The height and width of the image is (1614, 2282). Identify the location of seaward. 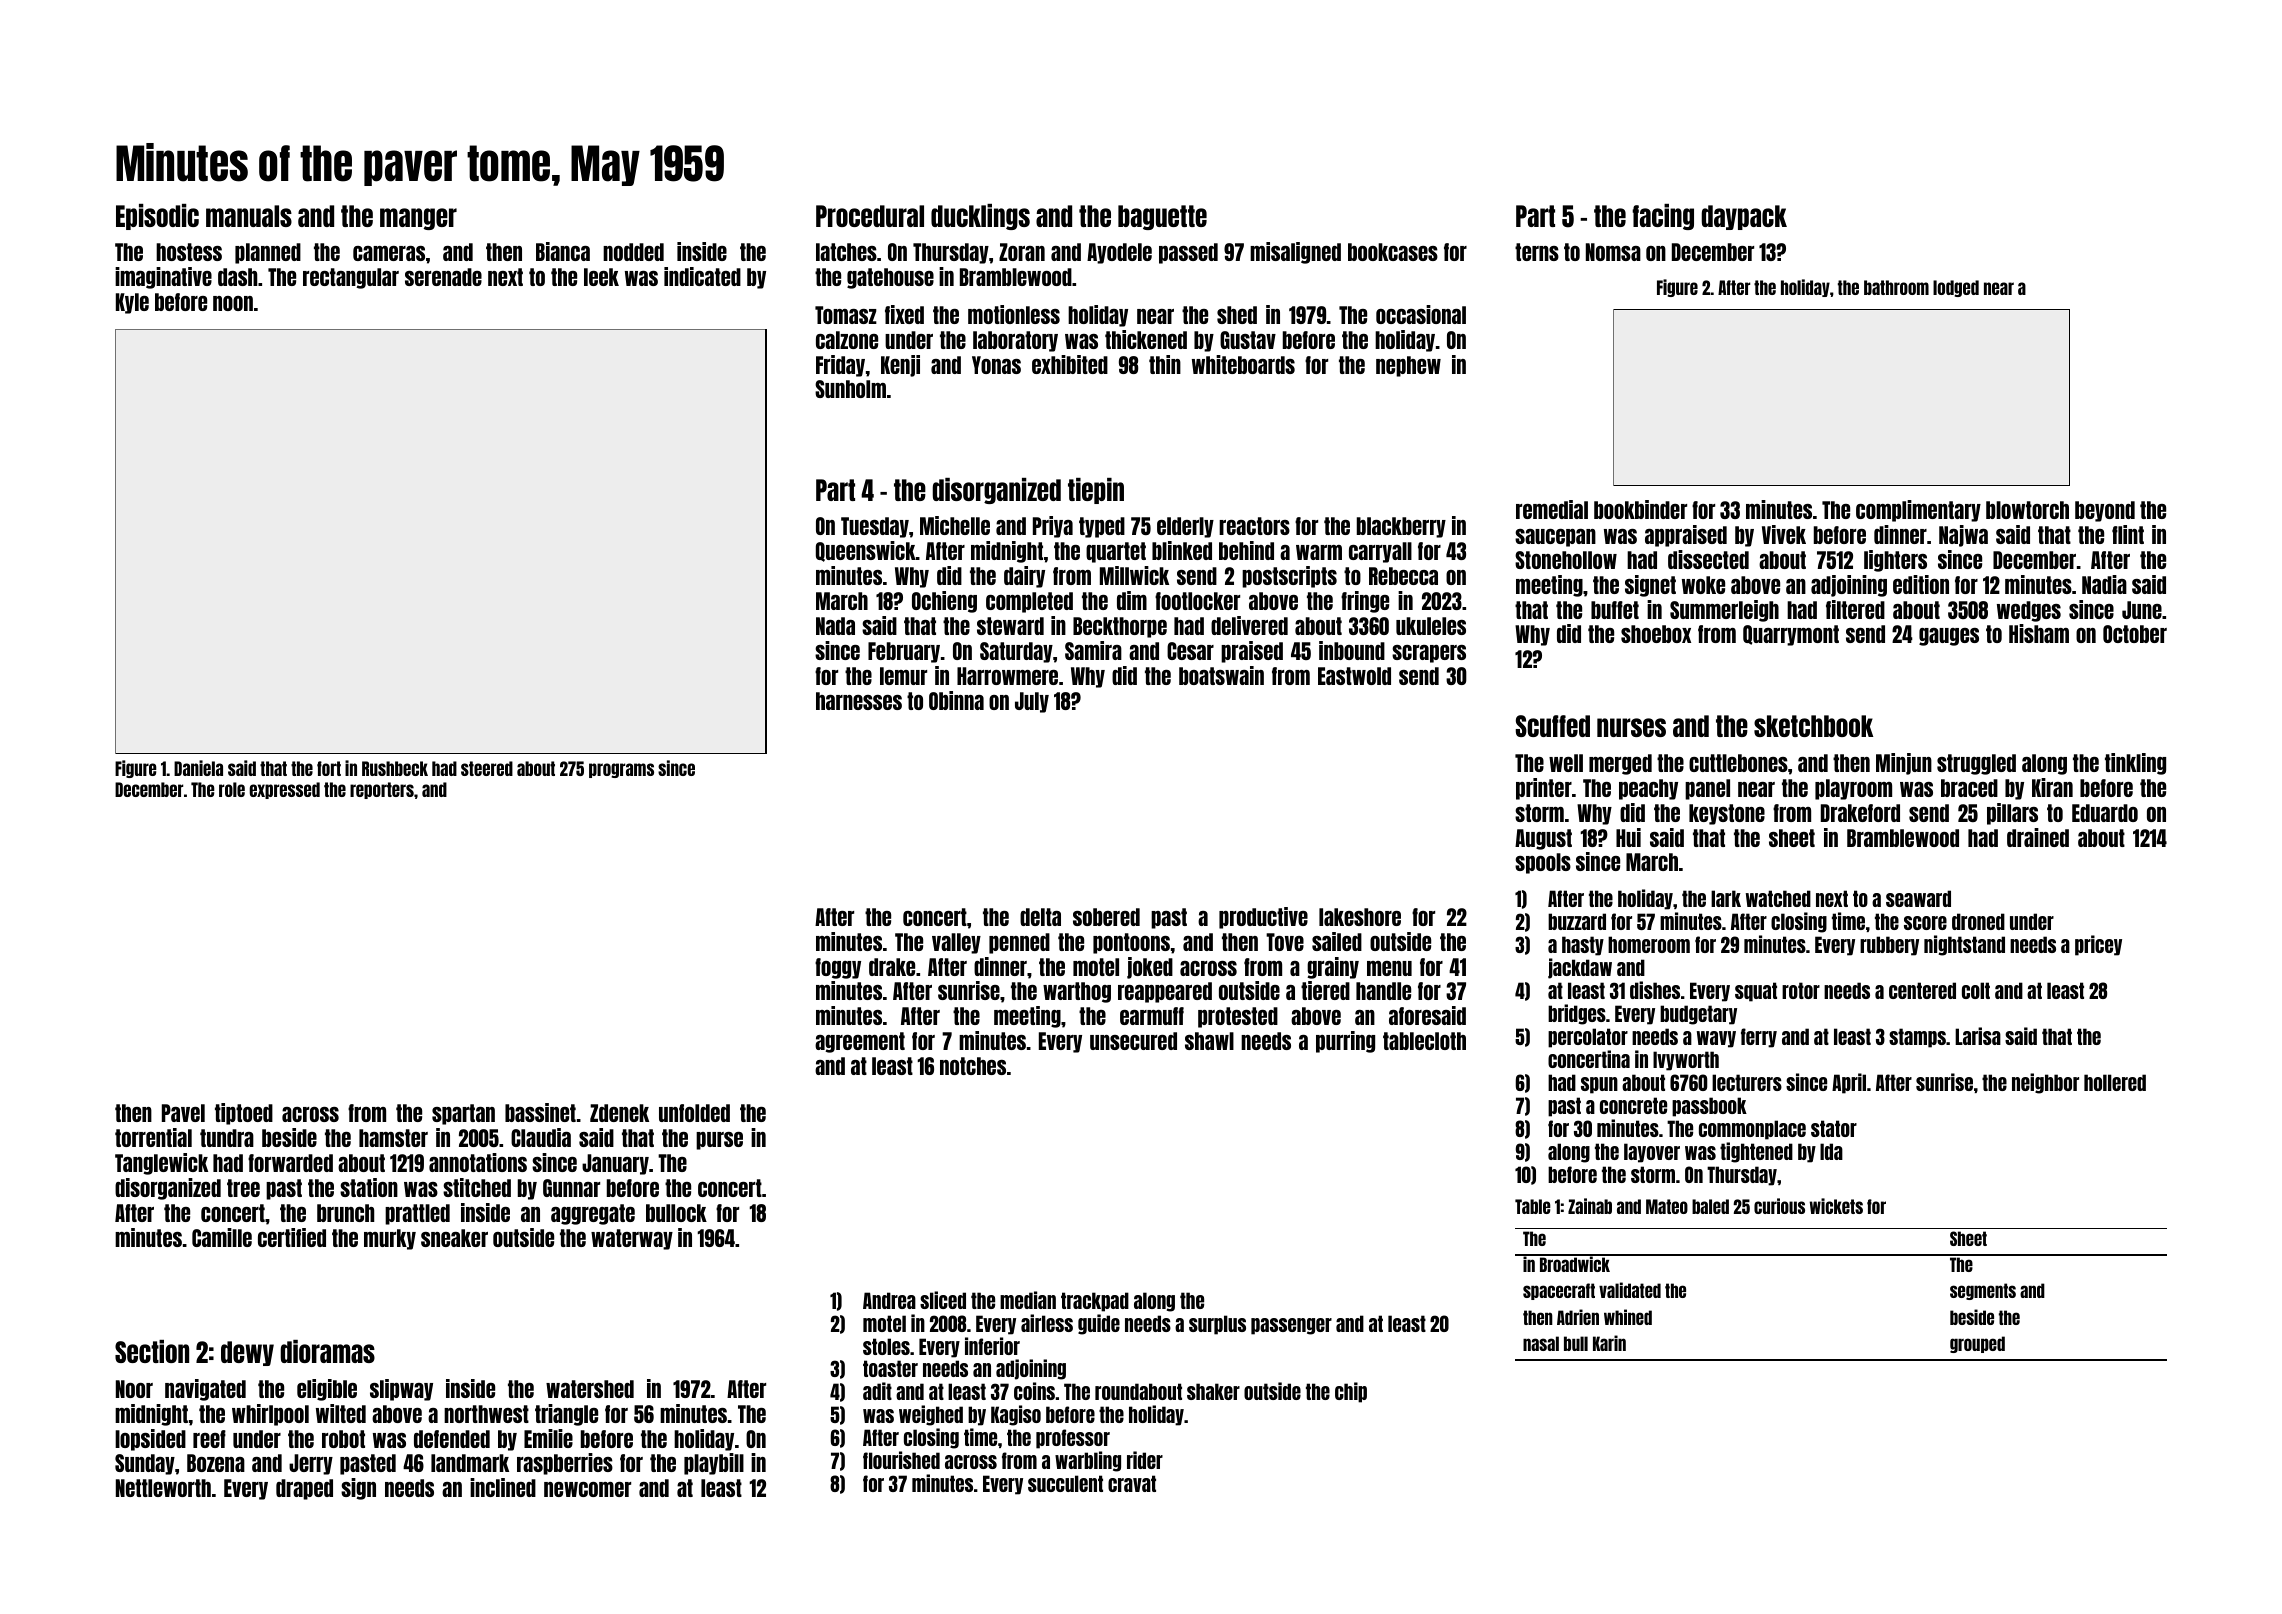
(1918, 898).
